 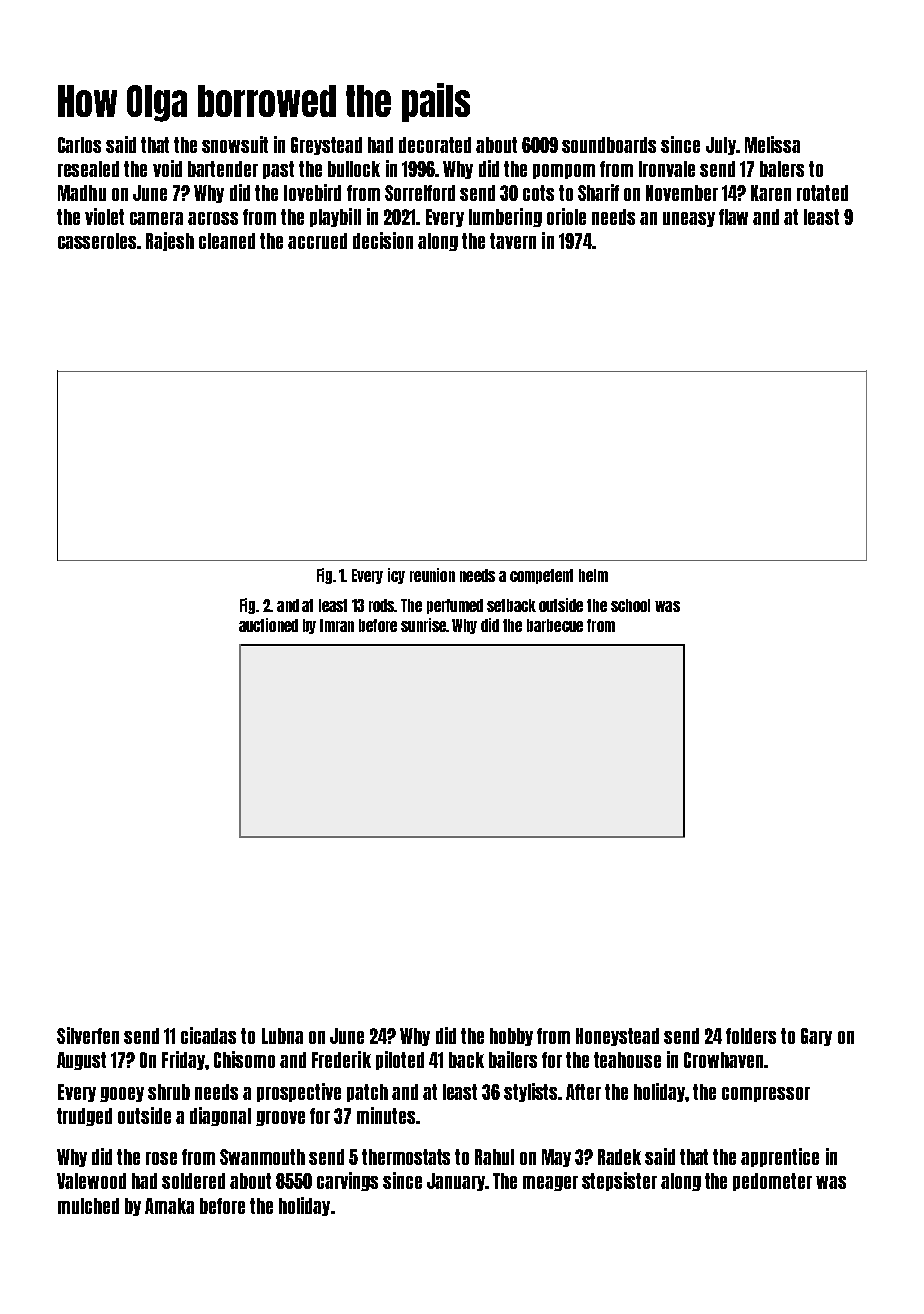 I want to click on Silverfen, so click(x=88, y=1035).
